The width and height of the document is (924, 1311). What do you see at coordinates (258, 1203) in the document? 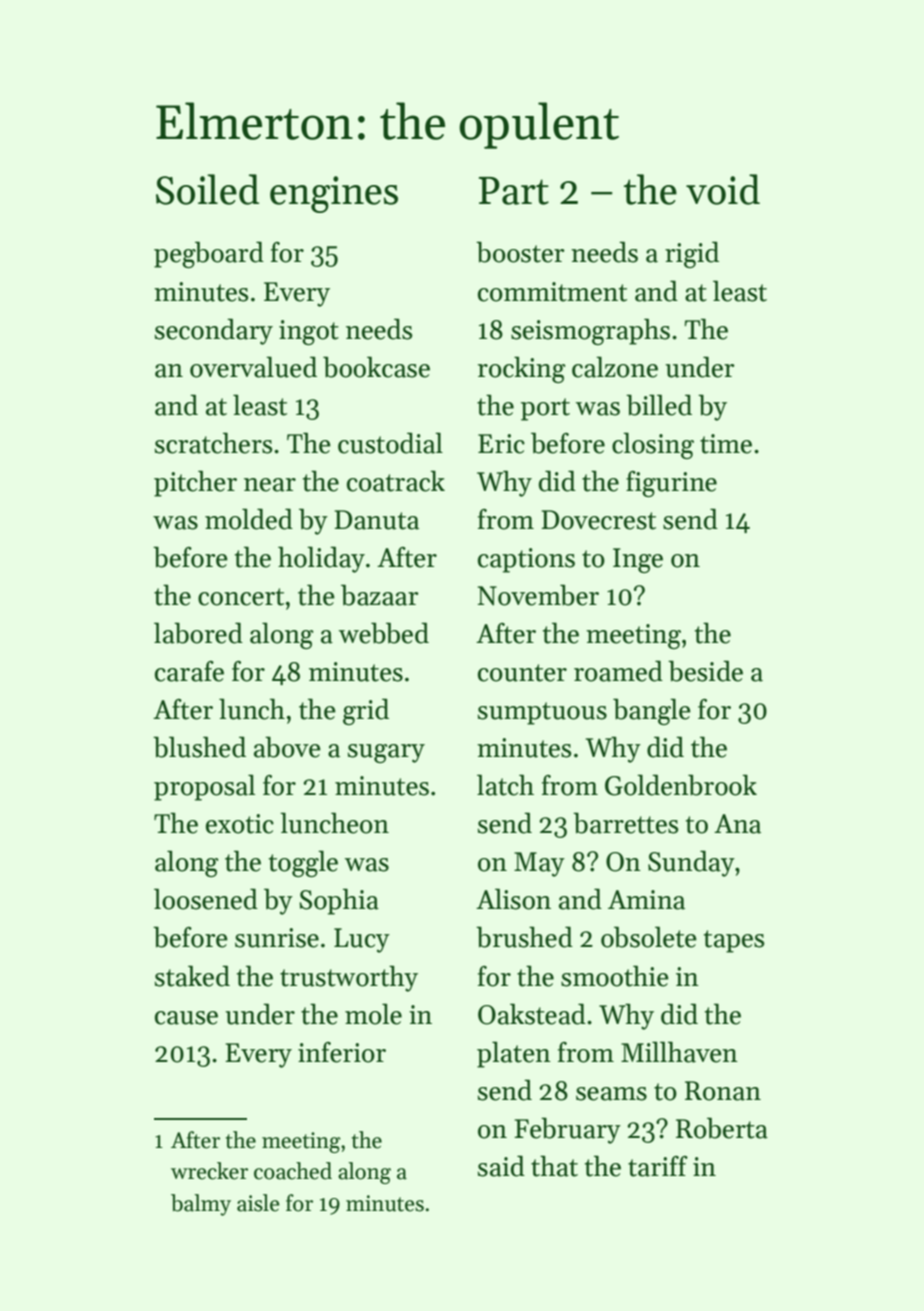
I see `aisle` at bounding box center [258, 1203].
